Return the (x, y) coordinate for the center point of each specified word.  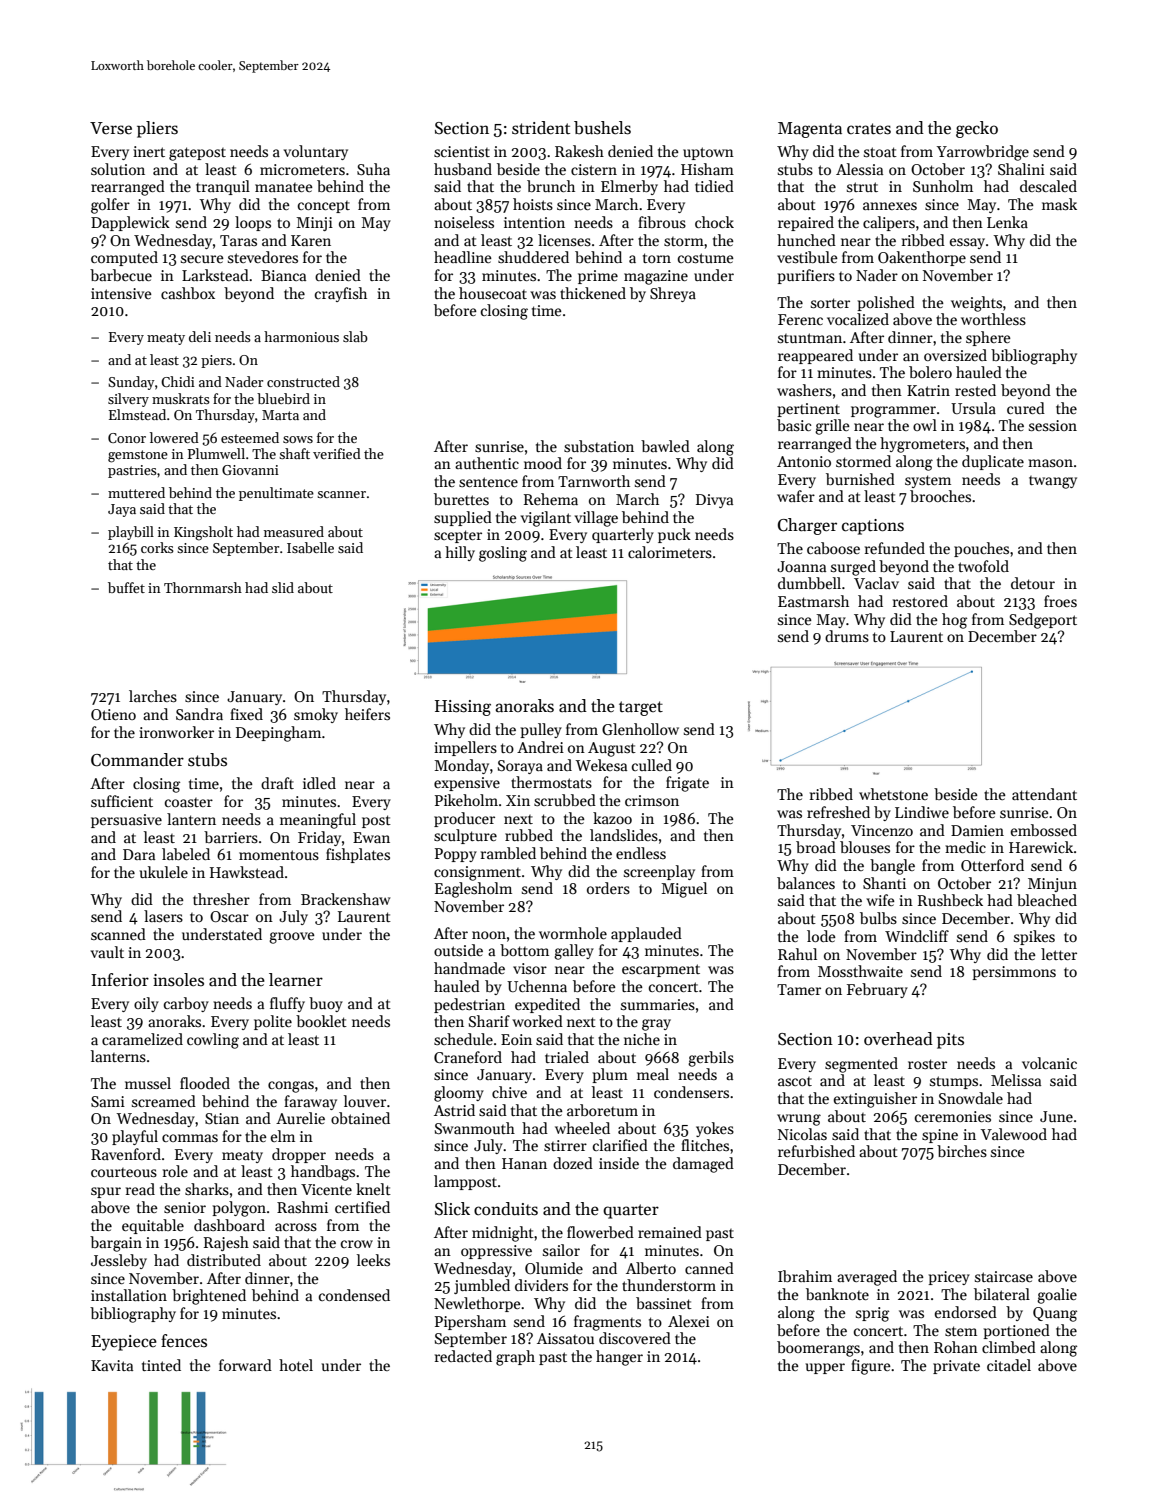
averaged (867, 1278)
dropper (299, 1155)
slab (355, 336)
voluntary (316, 152)
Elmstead (137, 414)
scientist (462, 151)
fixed (246, 714)
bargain (116, 1244)
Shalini (1021, 169)
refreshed (838, 812)
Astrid (454, 1110)
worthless (993, 319)
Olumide (554, 1268)
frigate (687, 784)
